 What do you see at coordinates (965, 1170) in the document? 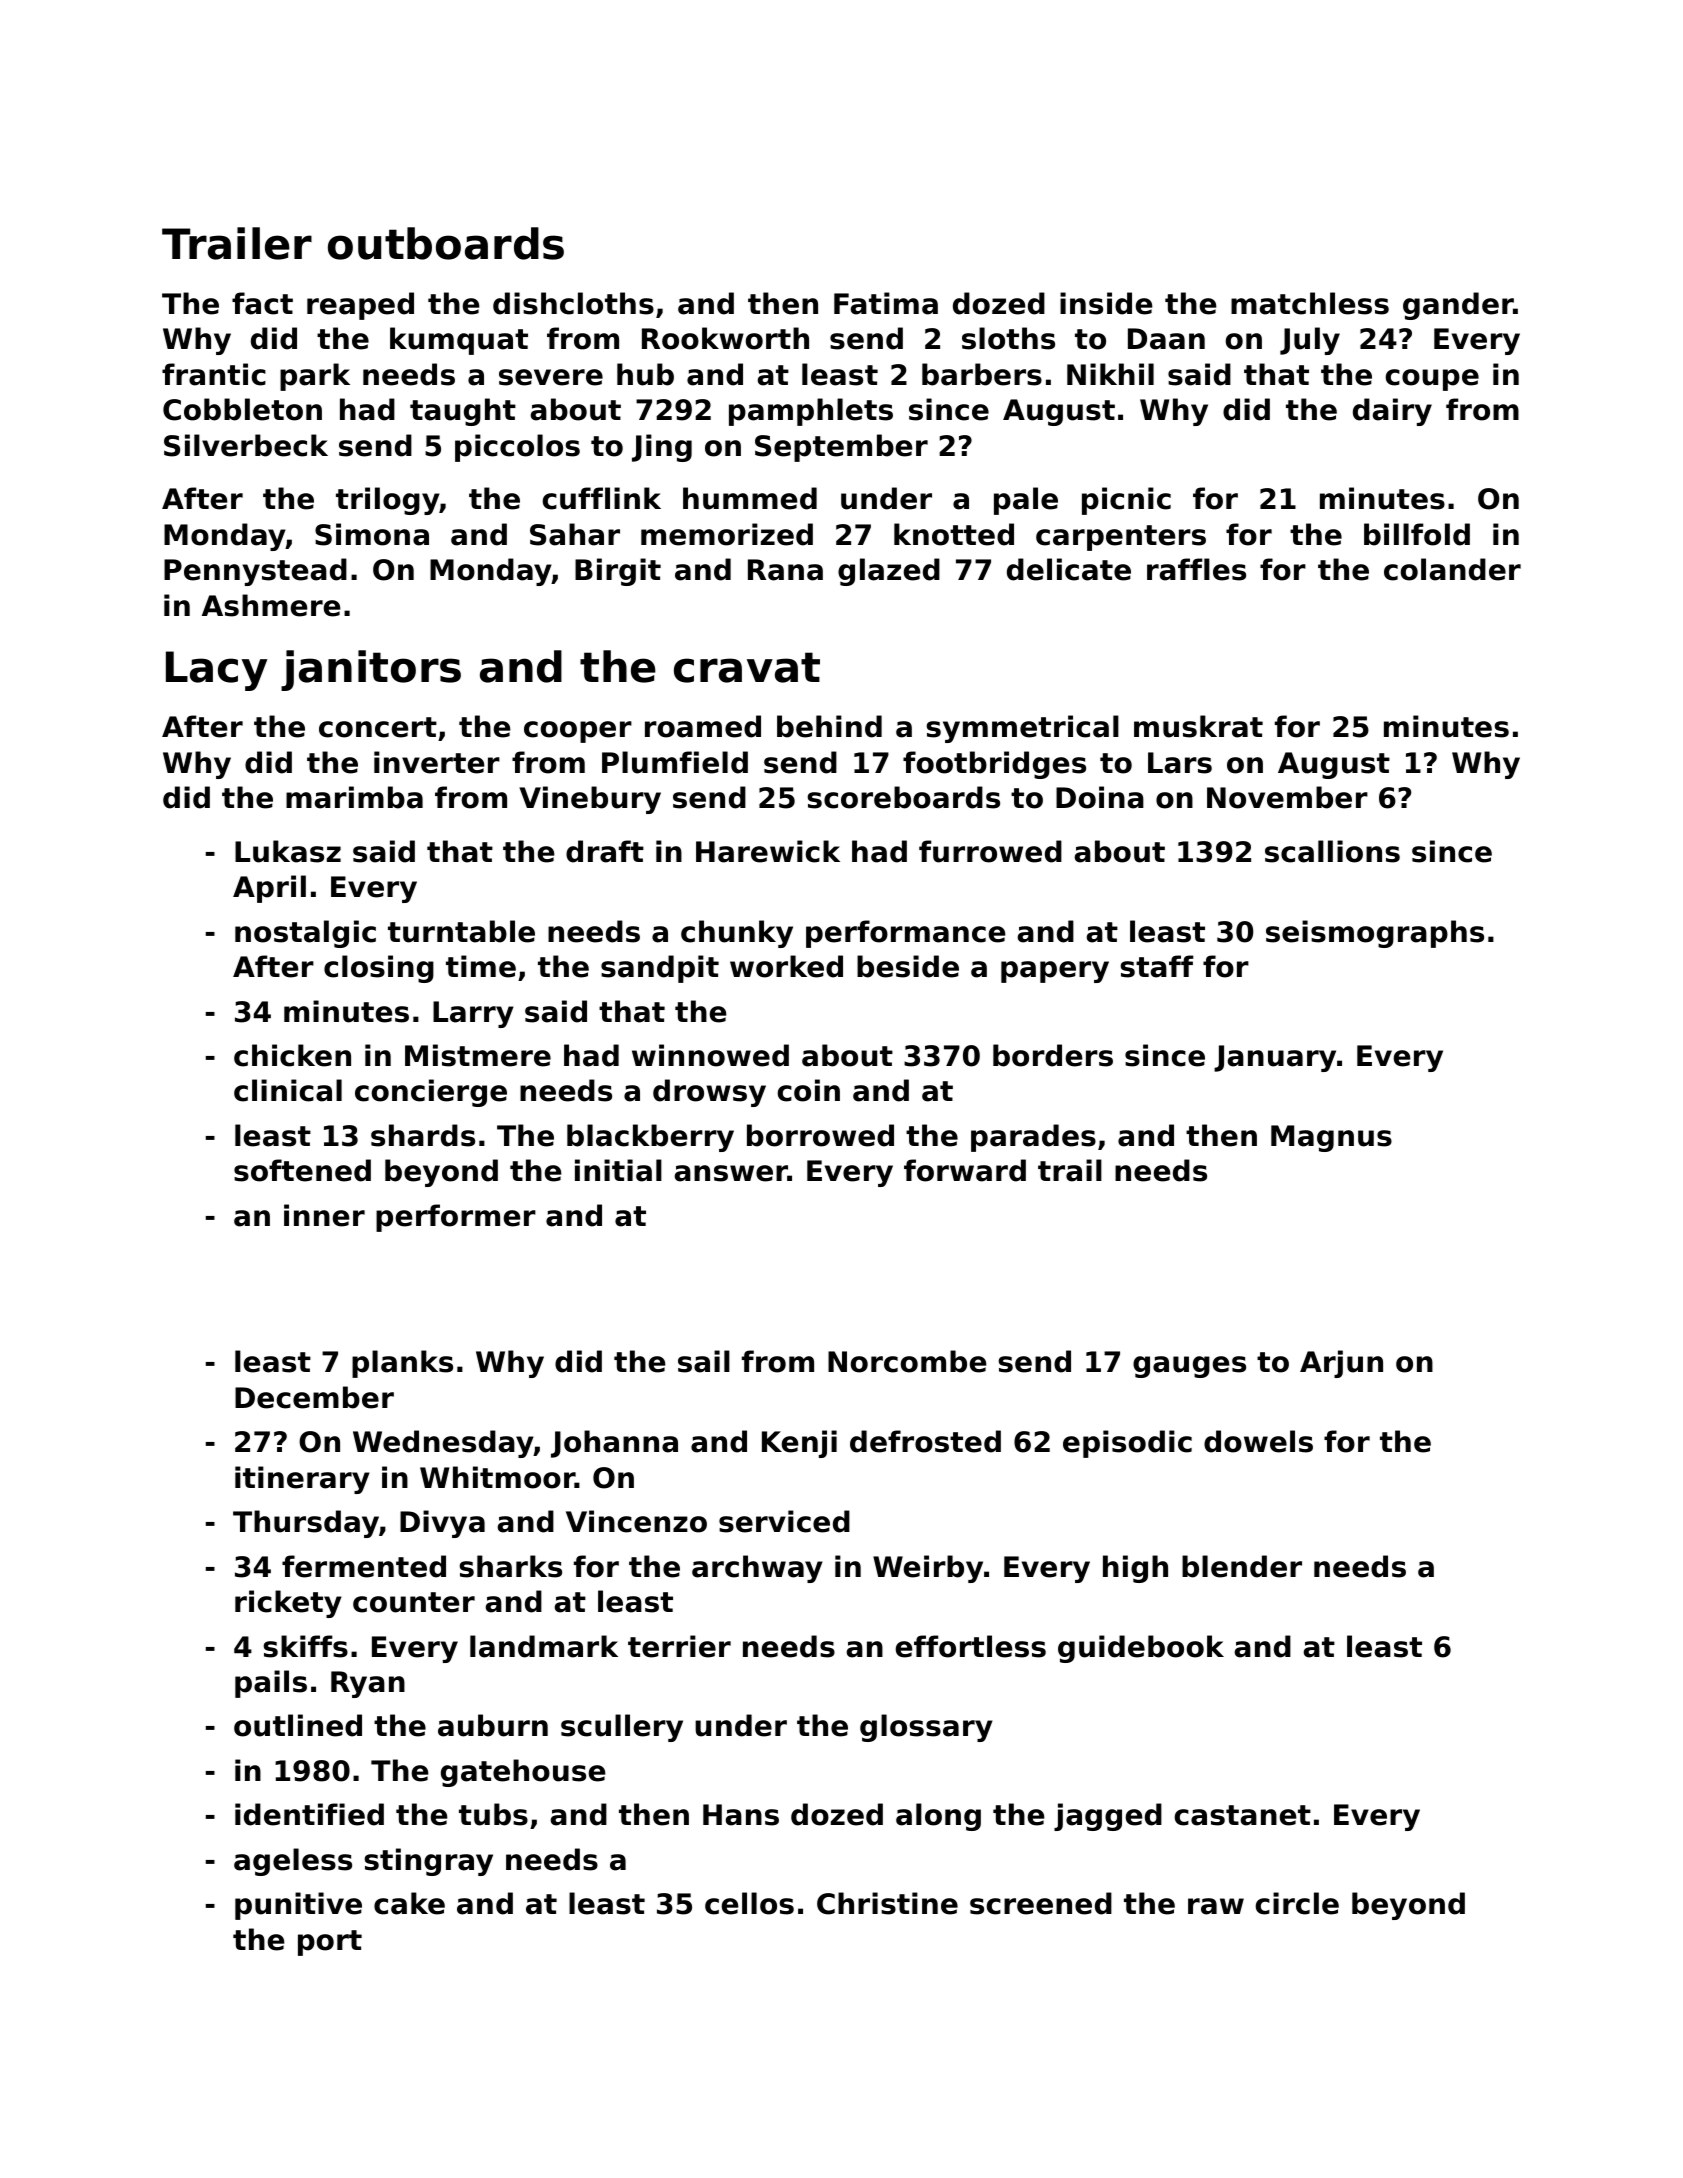
I see `forward` at bounding box center [965, 1170].
